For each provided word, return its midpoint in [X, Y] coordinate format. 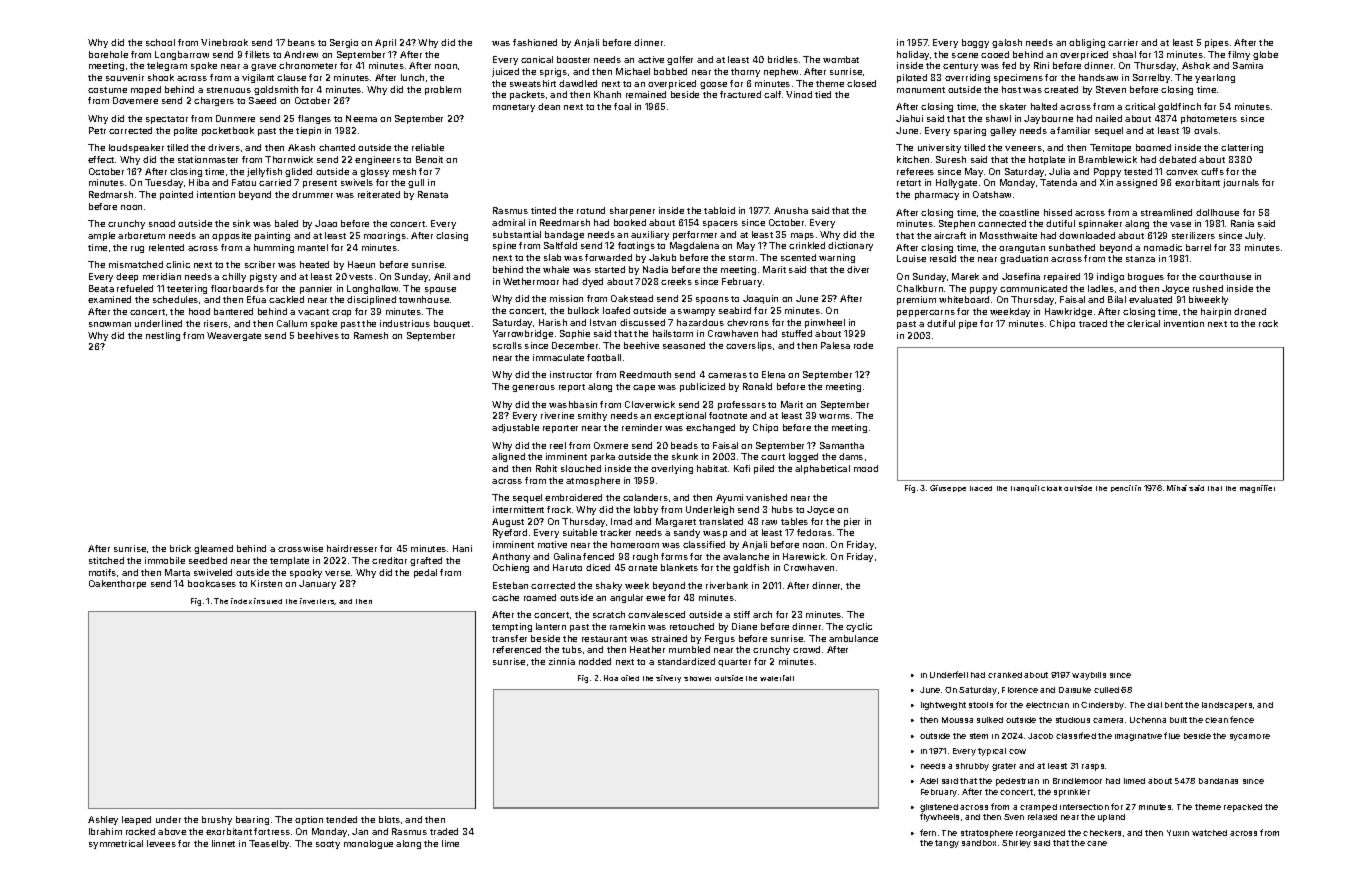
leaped [136, 820]
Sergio [344, 43]
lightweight [943, 706]
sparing [970, 131]
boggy [975, 43]
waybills [1089, 676]
